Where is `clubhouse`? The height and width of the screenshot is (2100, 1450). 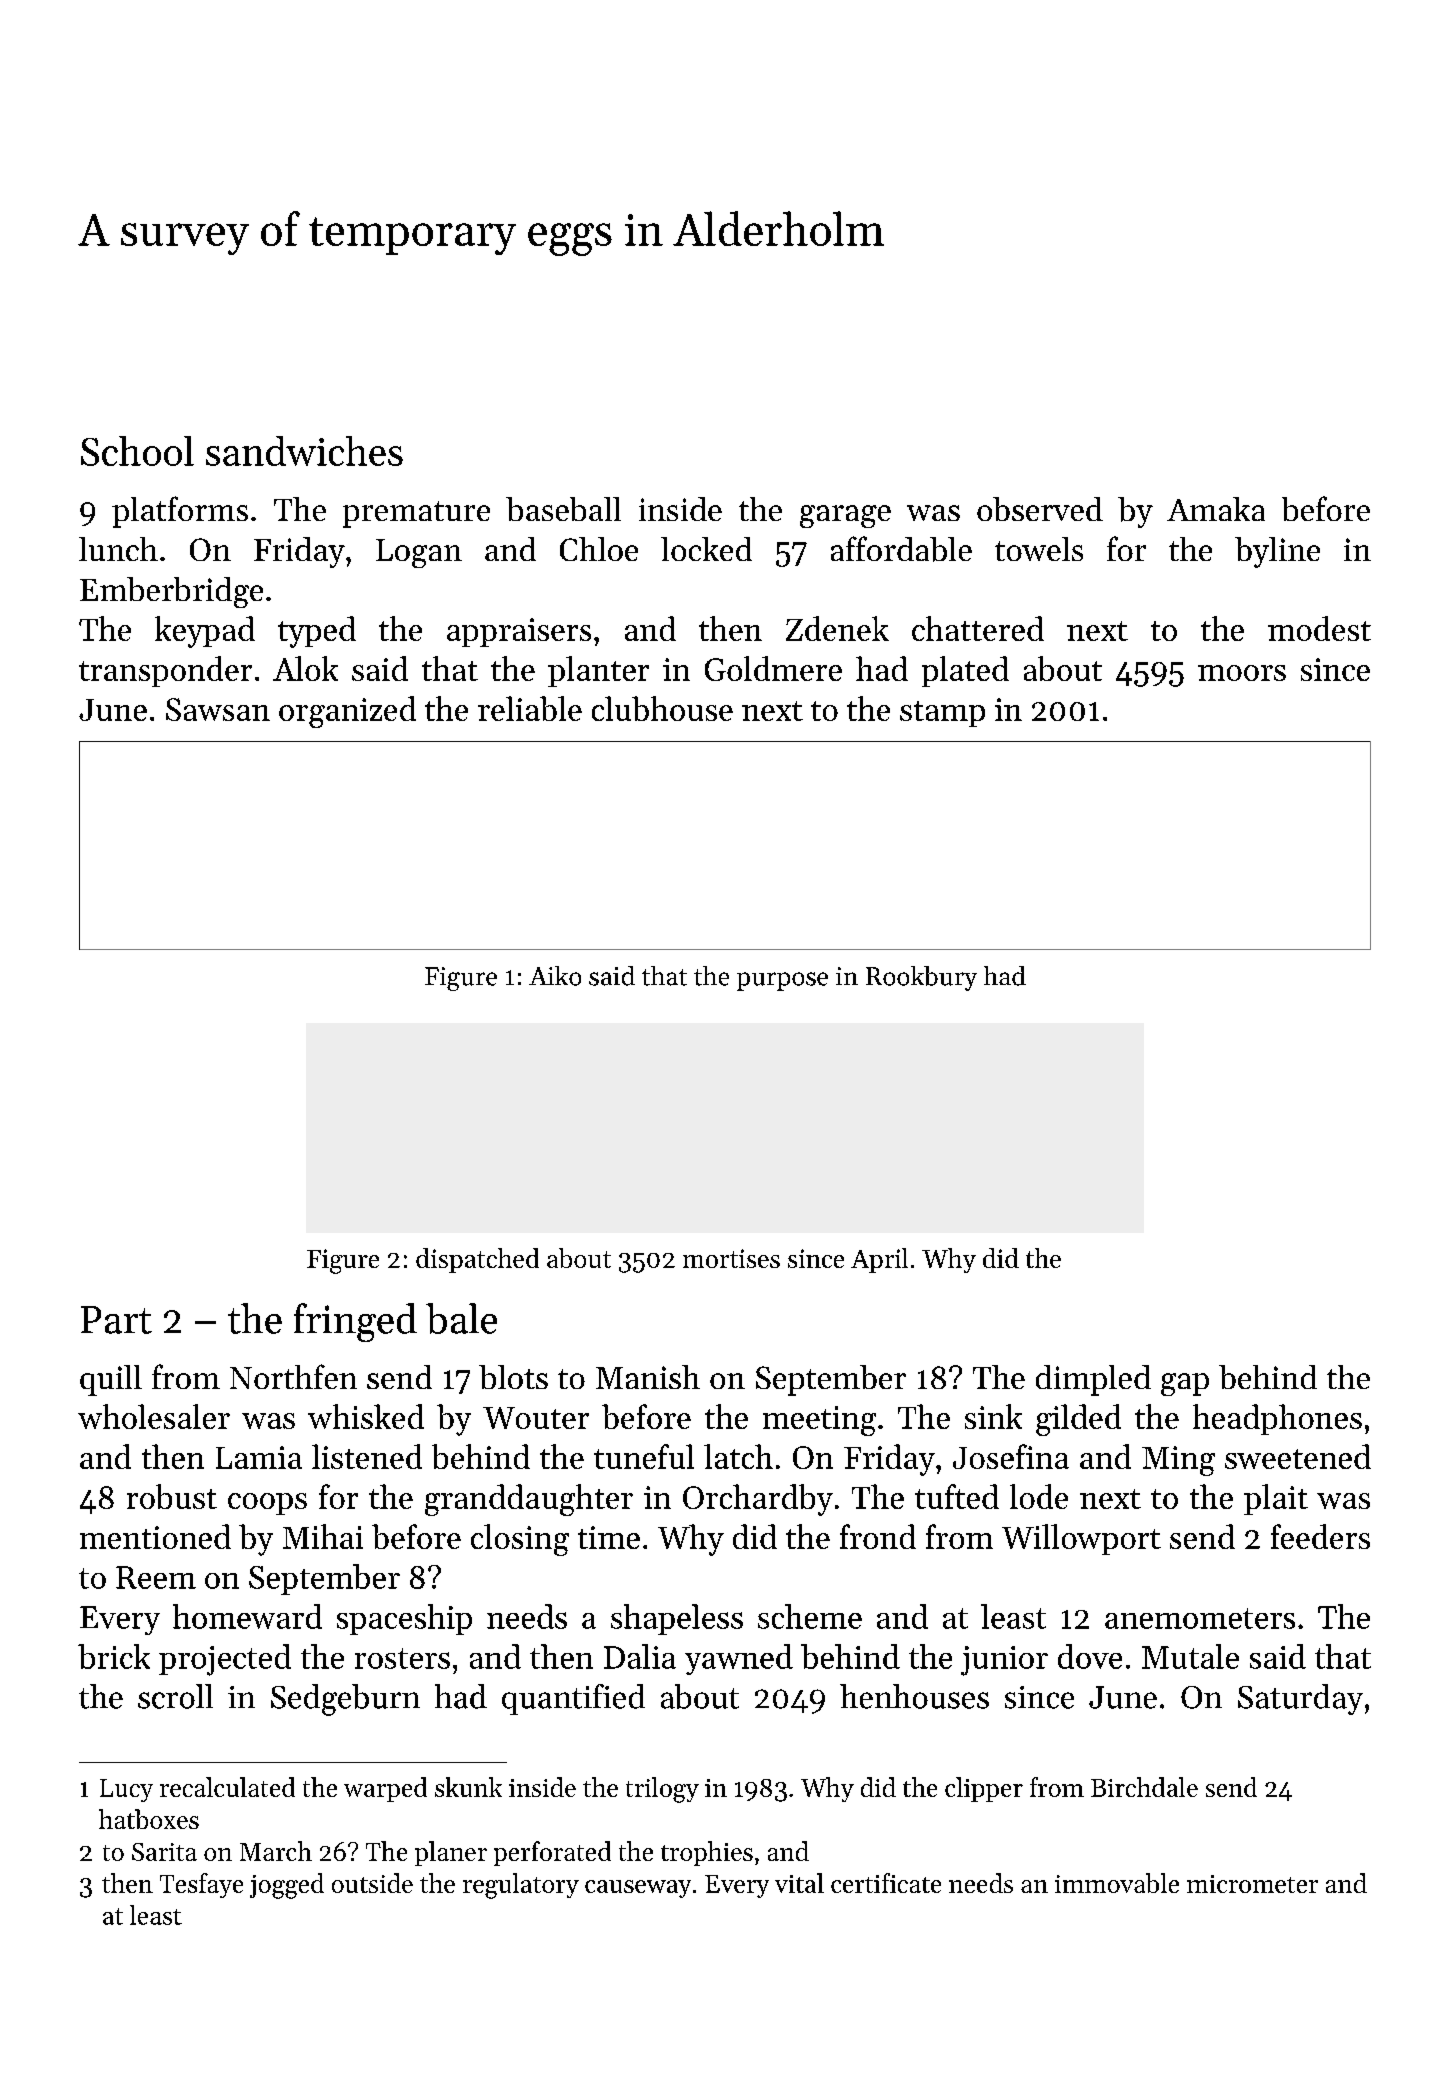
clubhouse is located at coordinates (662, 708).
